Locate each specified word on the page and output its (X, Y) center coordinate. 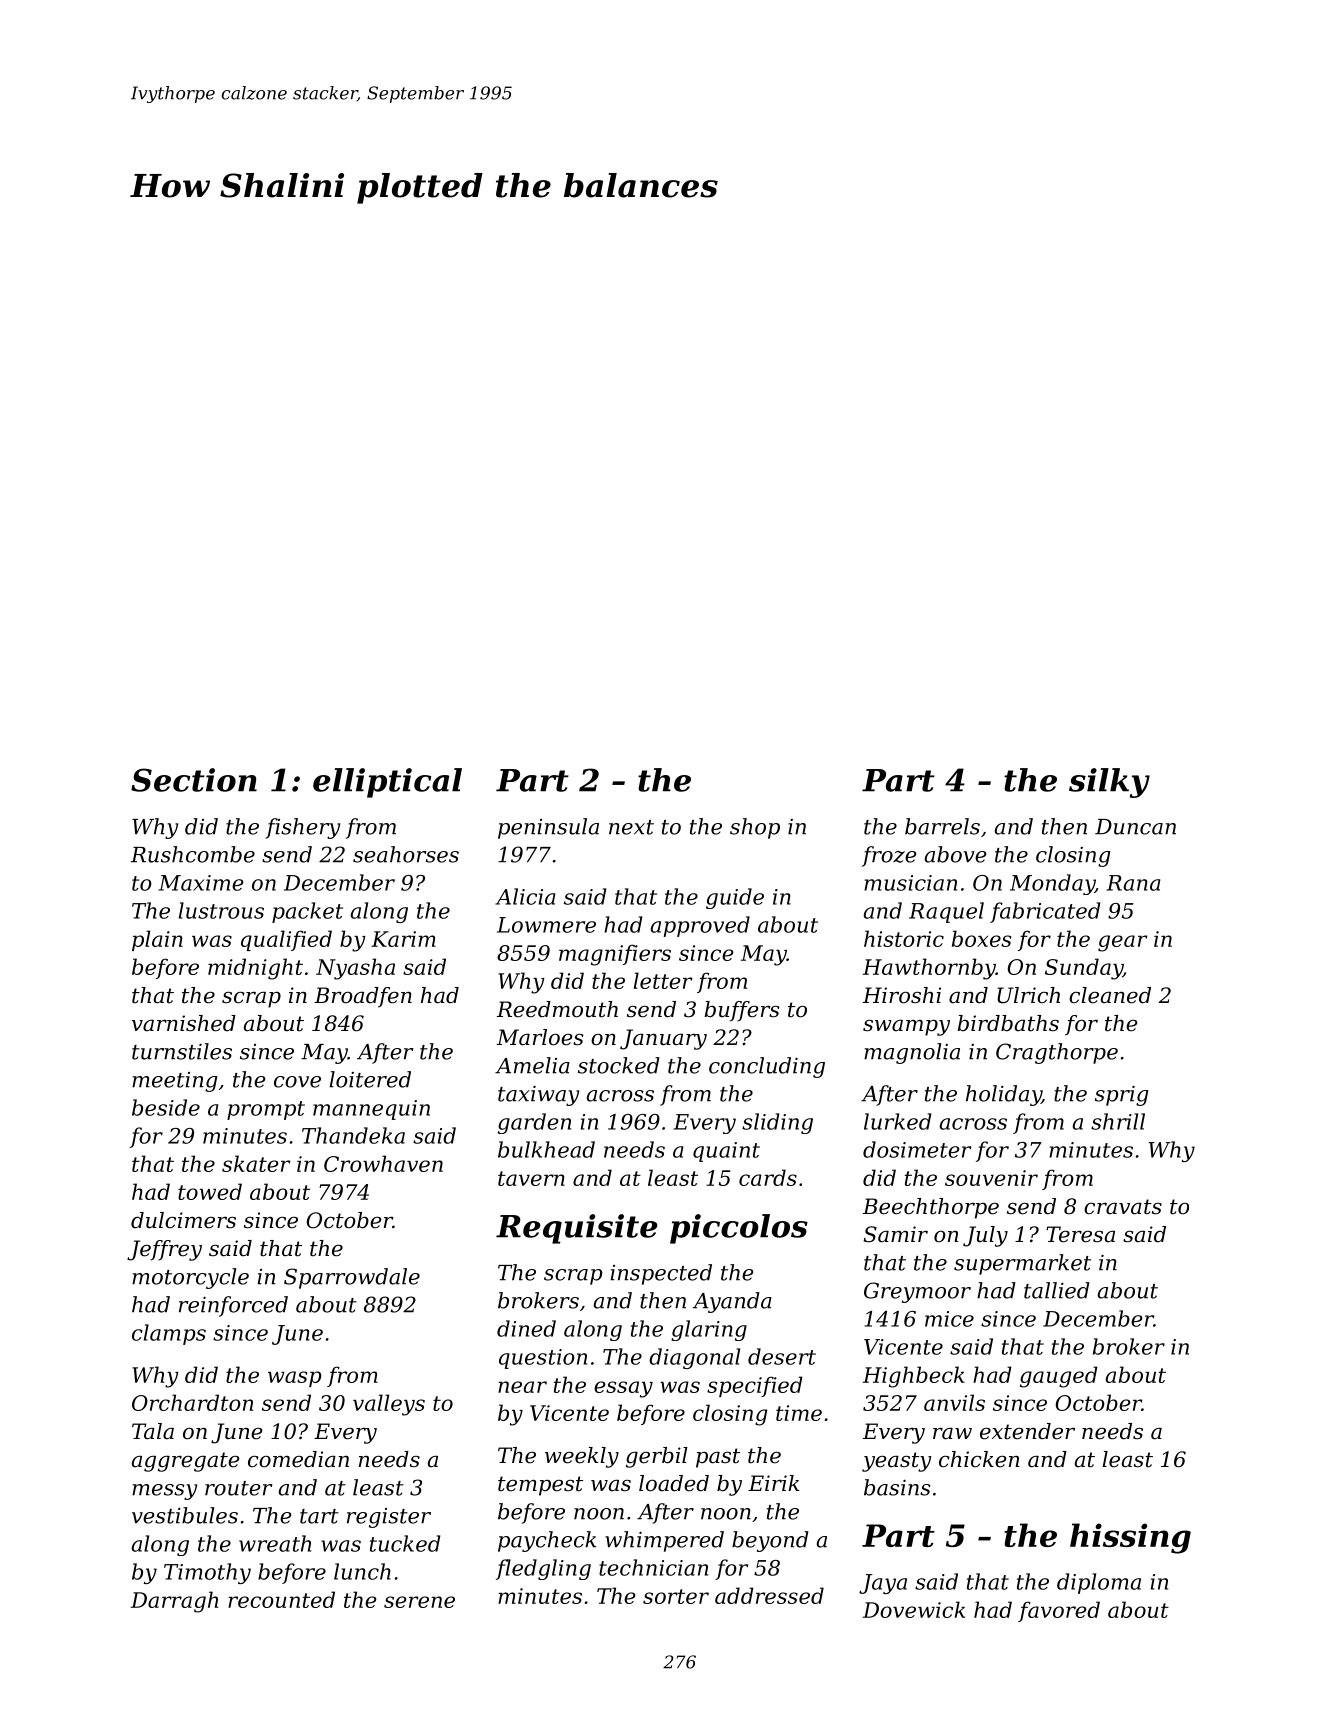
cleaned (1110, 995)
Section (194, 780)
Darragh (174, 1602)
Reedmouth (557, 1009)
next (631, 827)
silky (1109, 783)
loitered (370, 1079)
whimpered (664, 1541)
